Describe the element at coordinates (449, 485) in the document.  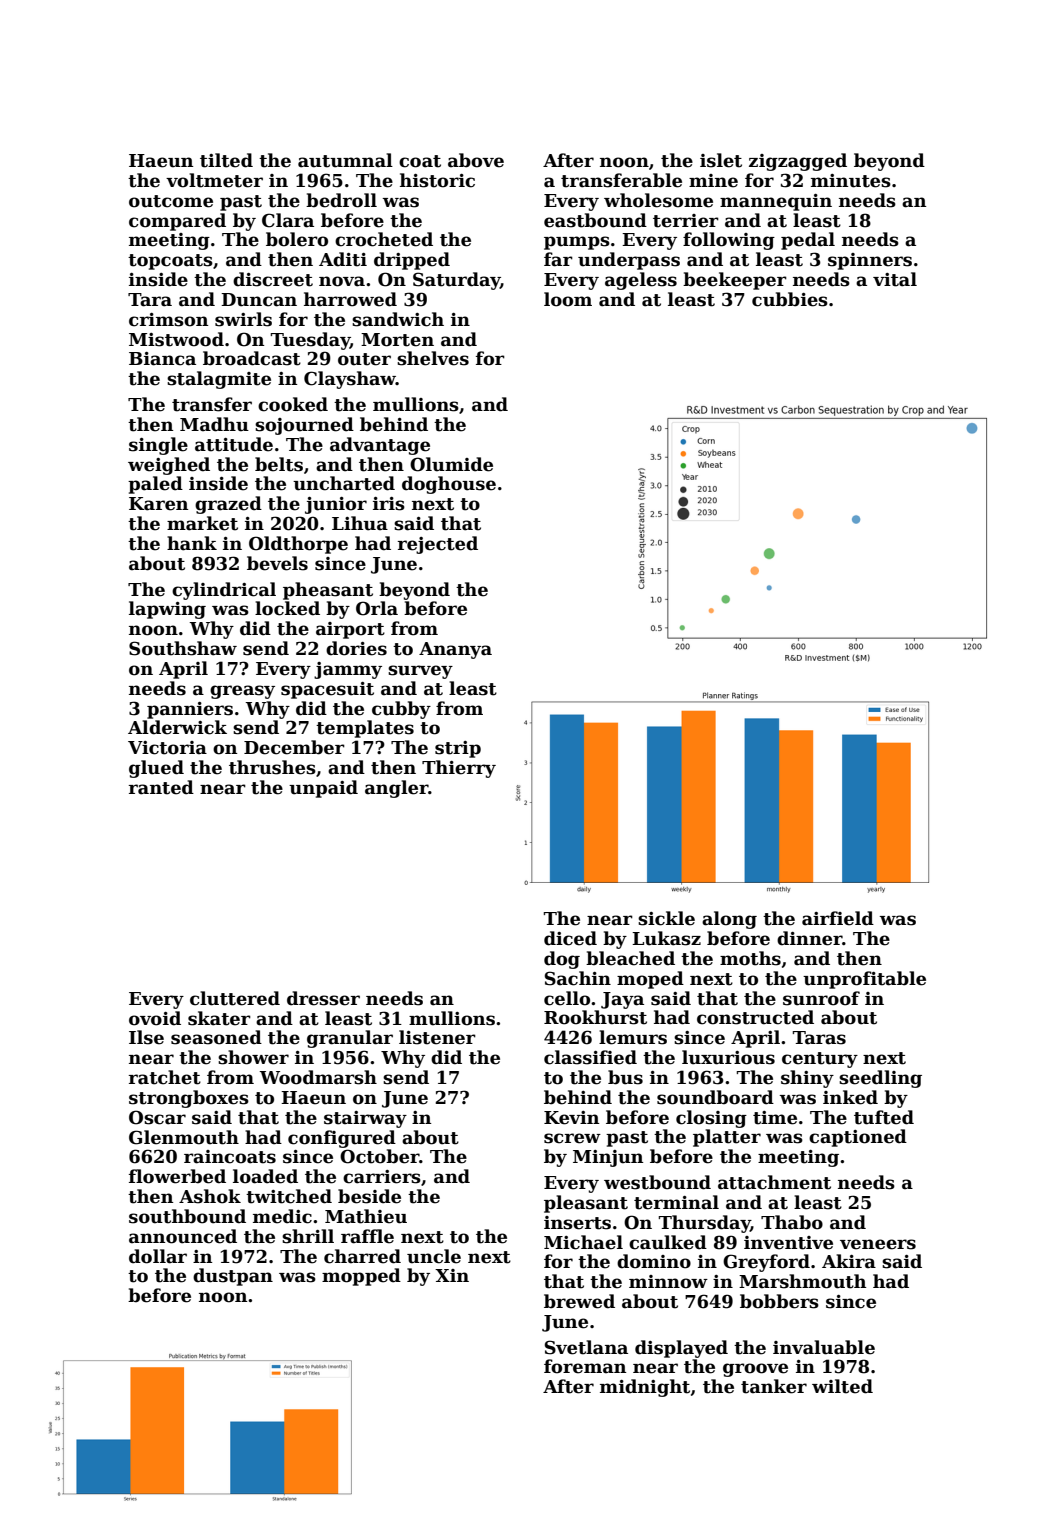
I see `doghouse` at that location.
